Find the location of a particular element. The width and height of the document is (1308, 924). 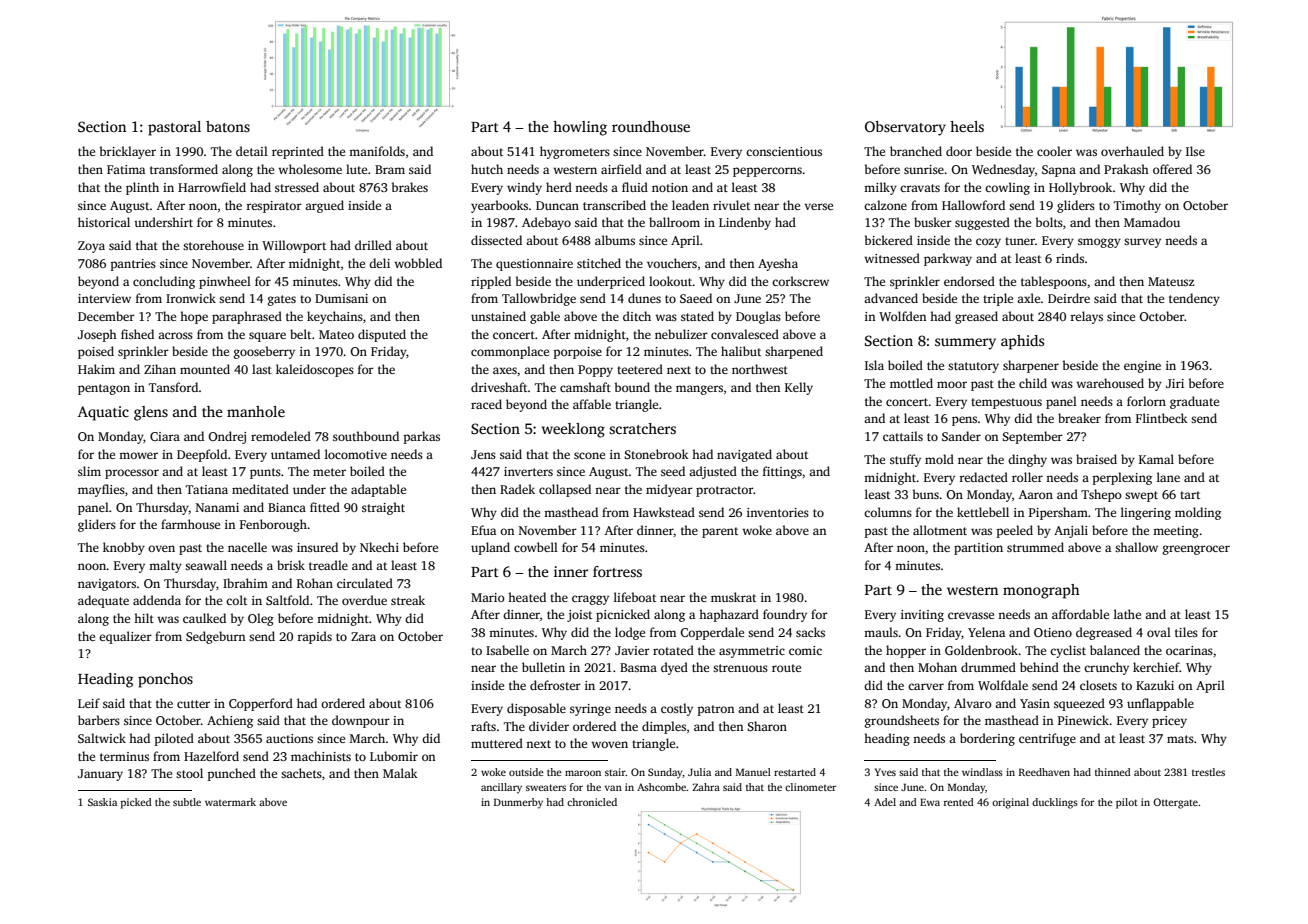

Kamal is located at coordinates (1156, 459).
